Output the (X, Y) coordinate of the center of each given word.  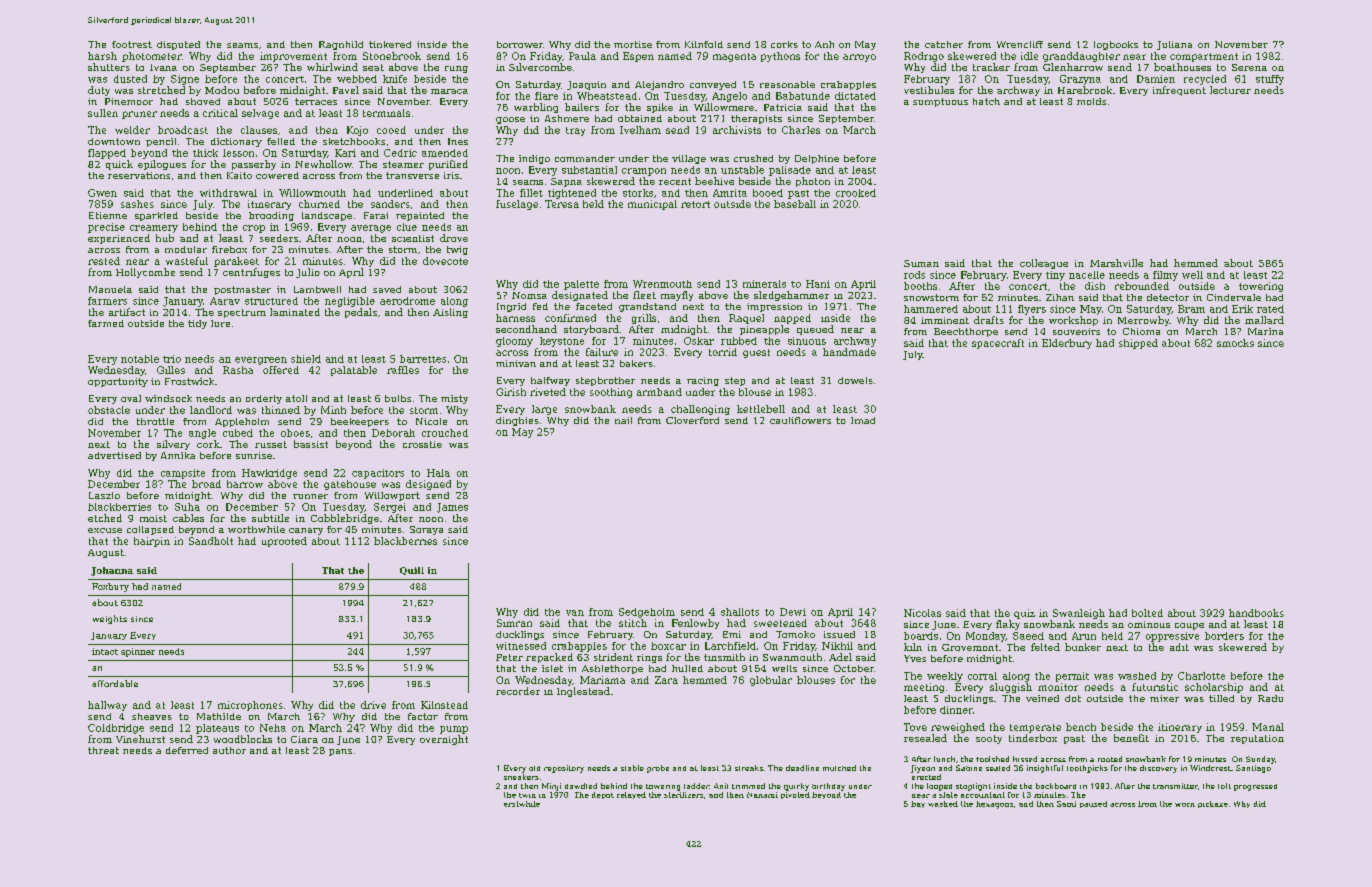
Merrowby (1144, 321)
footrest (132, 44)
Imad (863, 420)
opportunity (118, 382)
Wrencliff (1020, 44)
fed (540, 306)
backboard (1056, 786)
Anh (824, 44)
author (229, 750)
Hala (438, 473)
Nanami (762, 795)
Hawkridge (269, 474)
